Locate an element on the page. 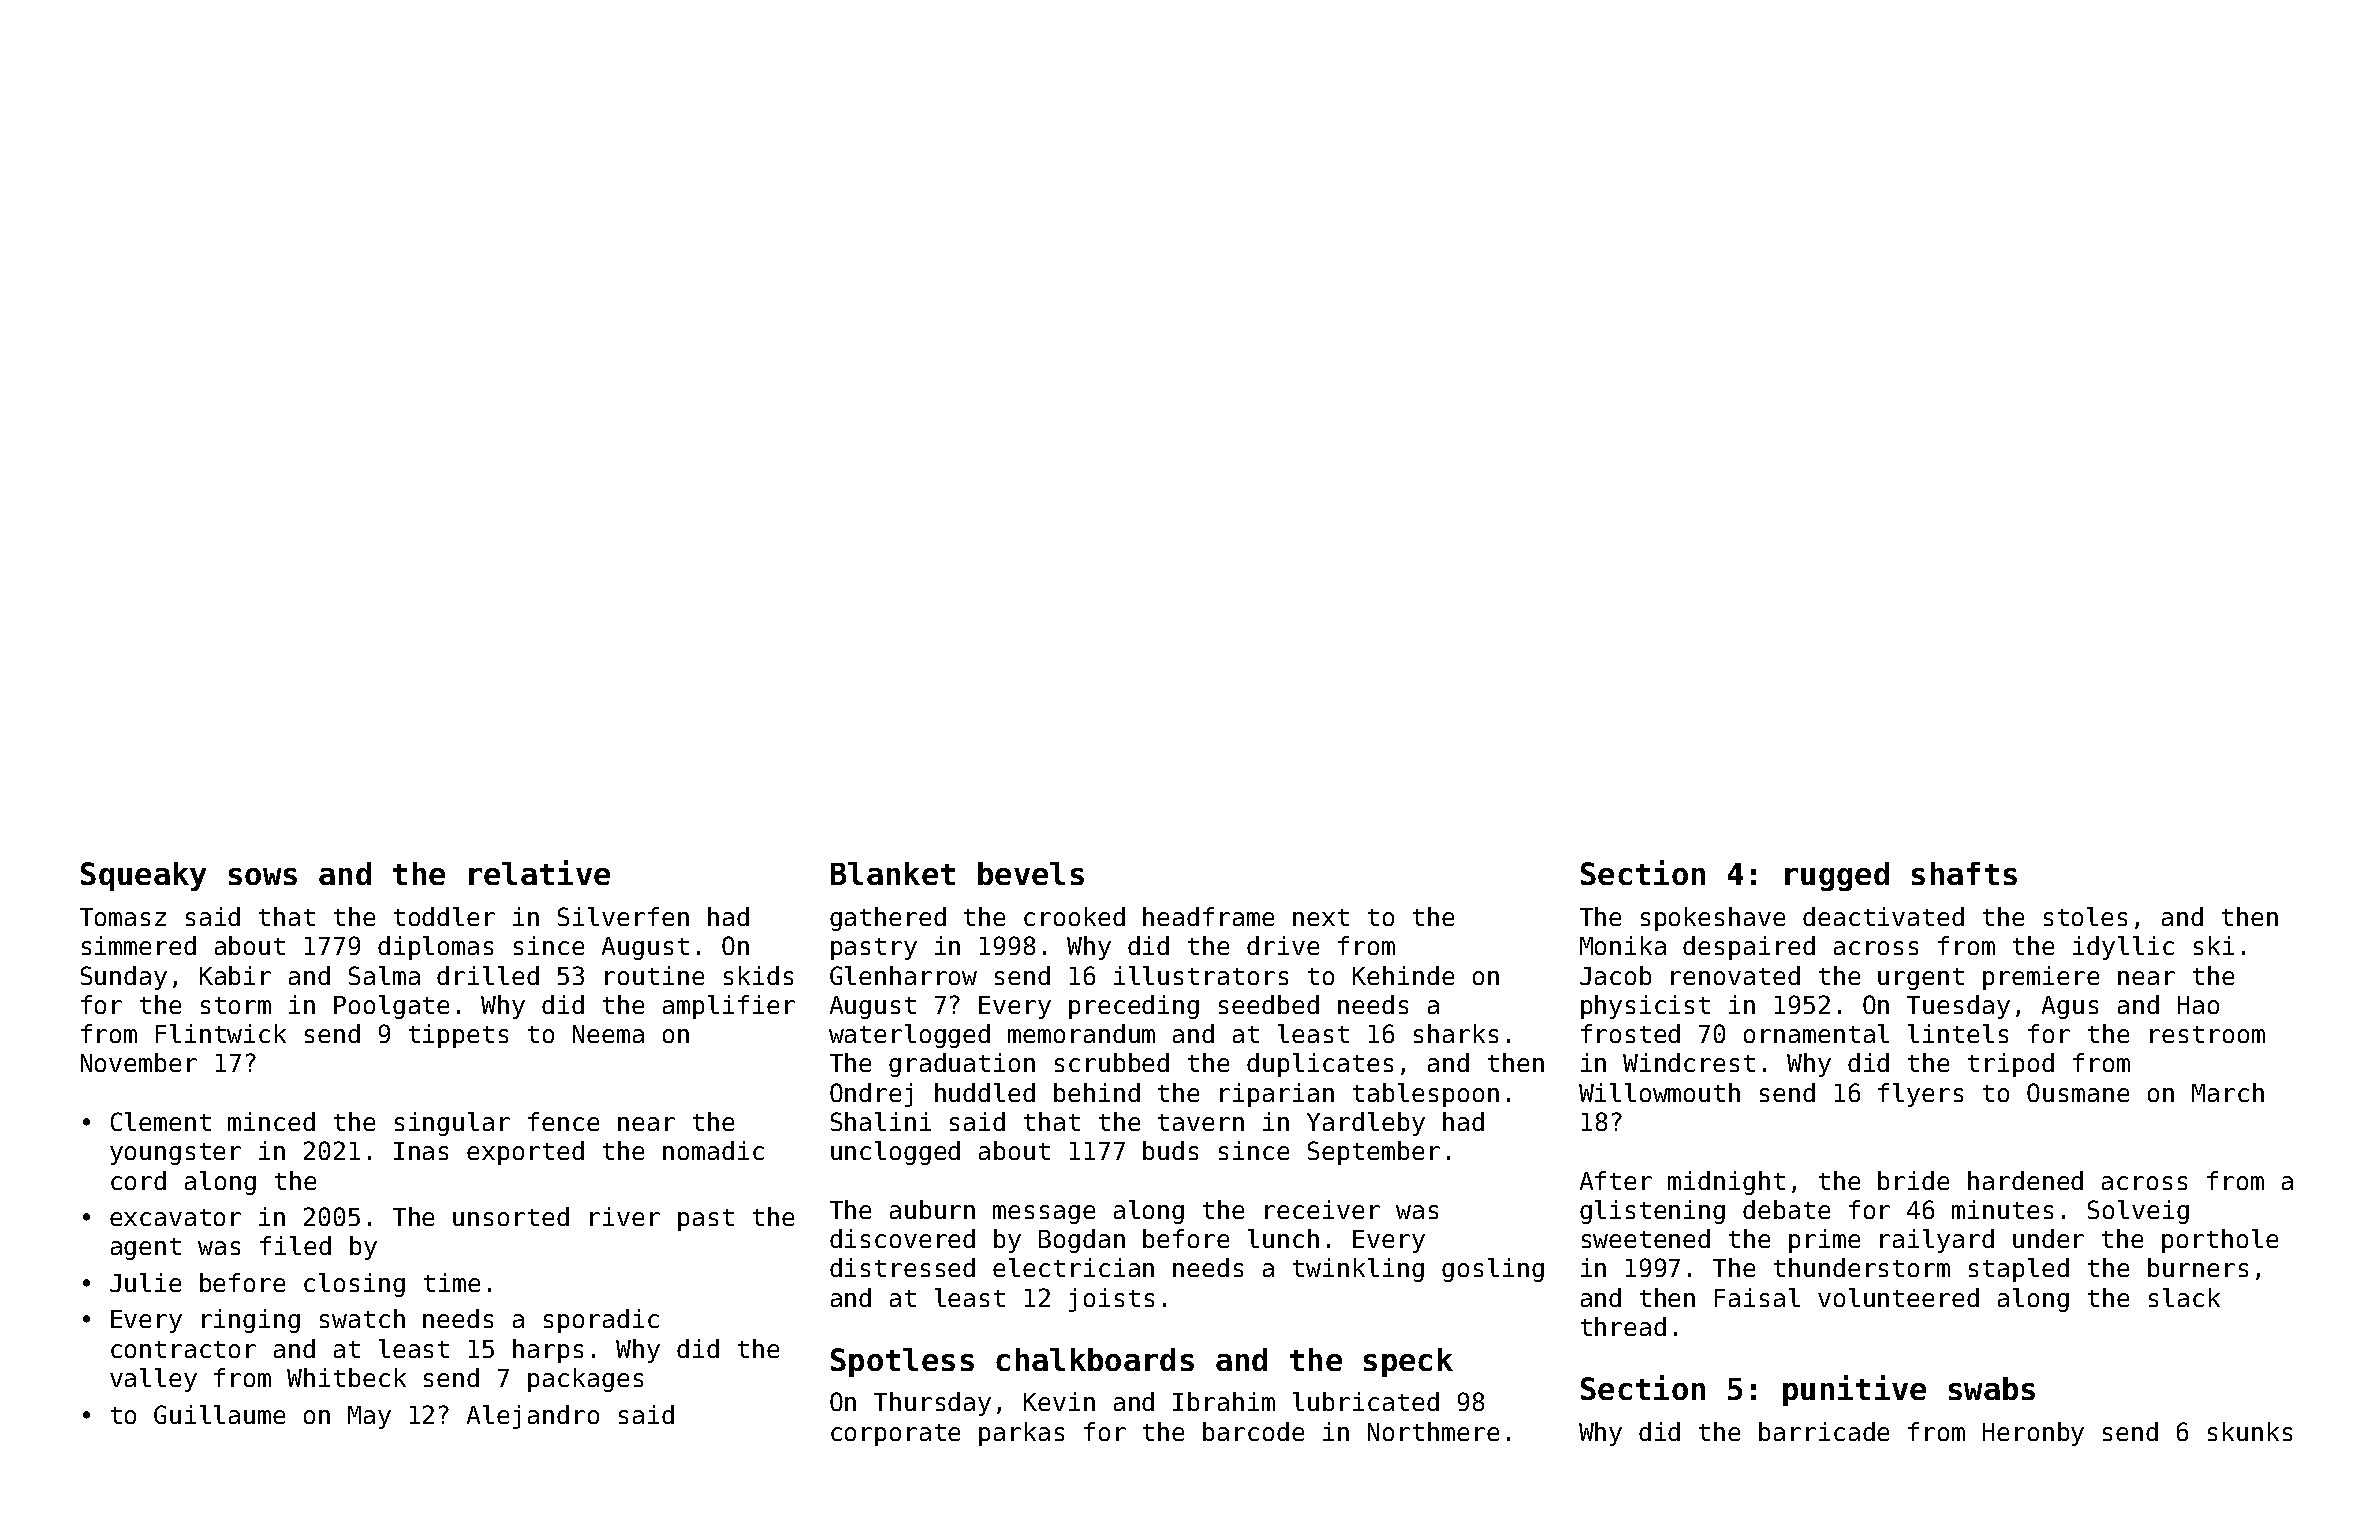 The width and height of the page is (2380, 1540). sporadic is located at coordinates (601, 1321).
